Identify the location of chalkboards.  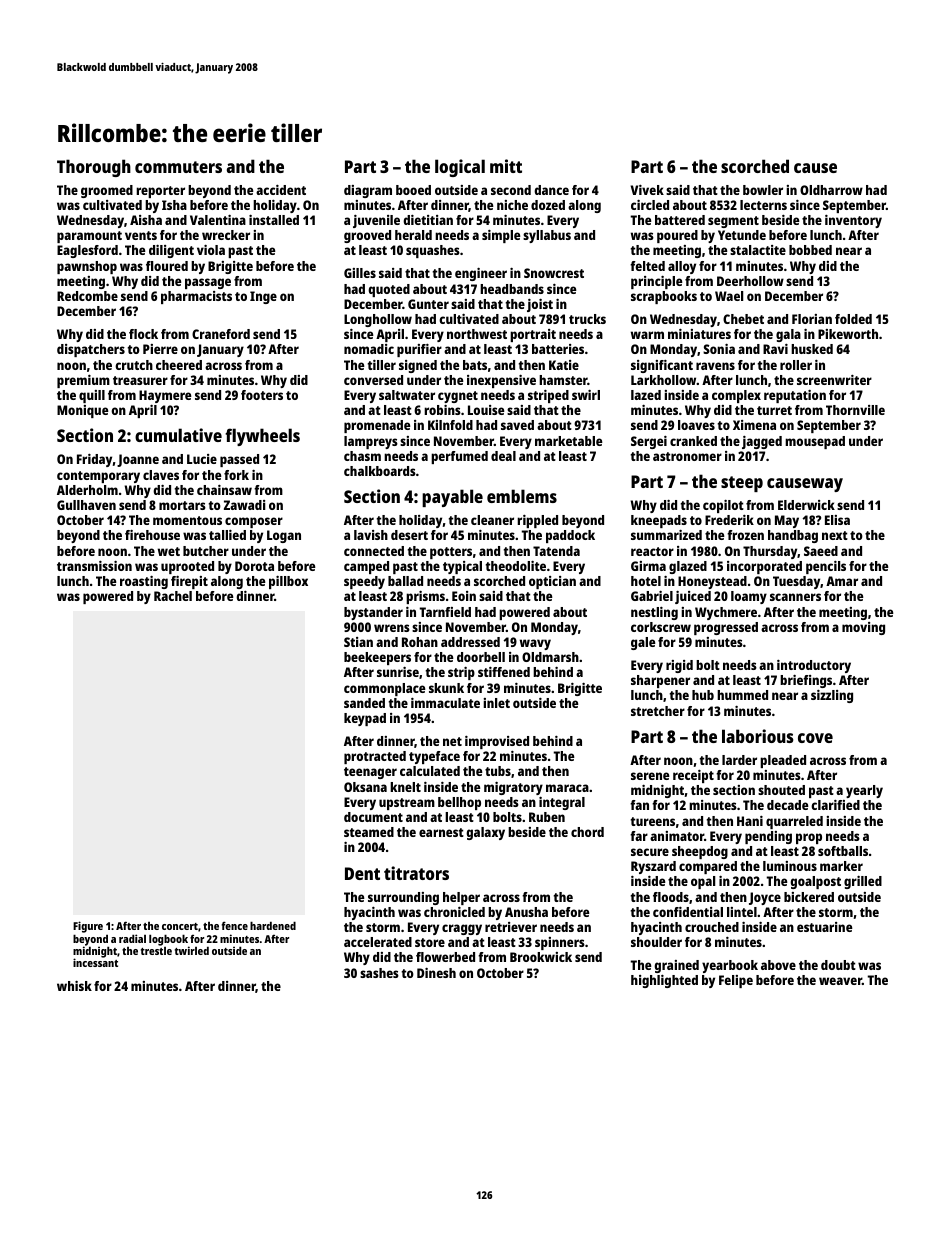
(380, 471).
